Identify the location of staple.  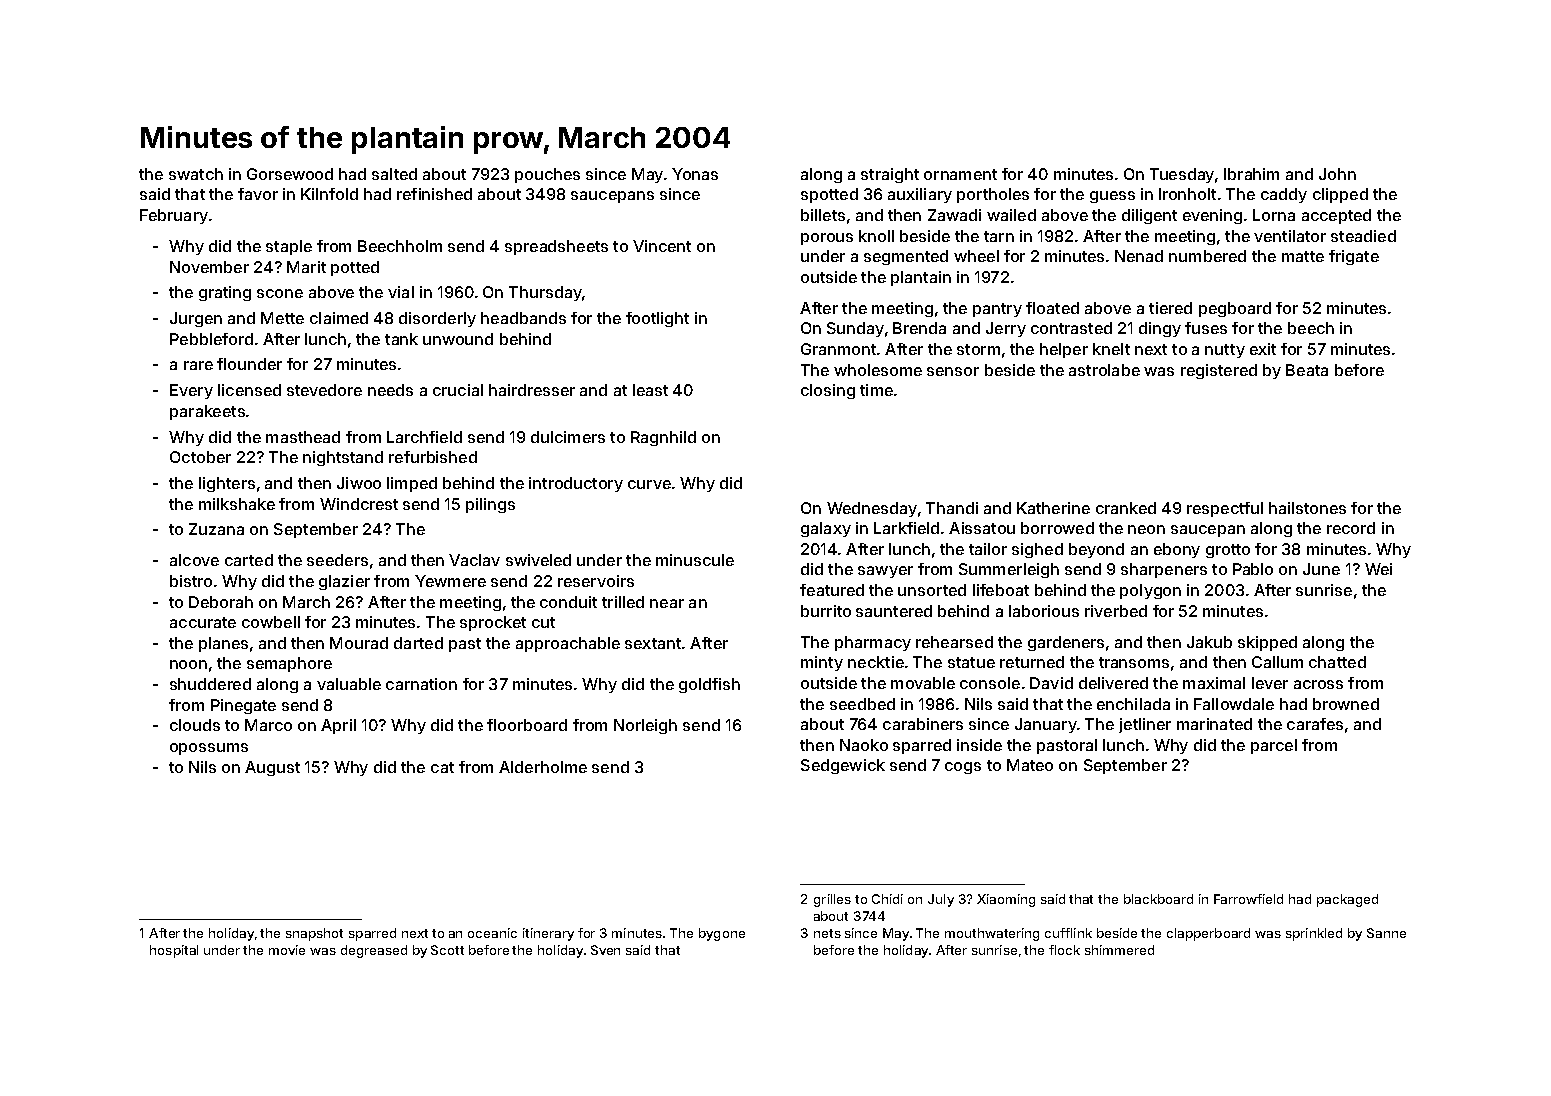
(289, 247).
